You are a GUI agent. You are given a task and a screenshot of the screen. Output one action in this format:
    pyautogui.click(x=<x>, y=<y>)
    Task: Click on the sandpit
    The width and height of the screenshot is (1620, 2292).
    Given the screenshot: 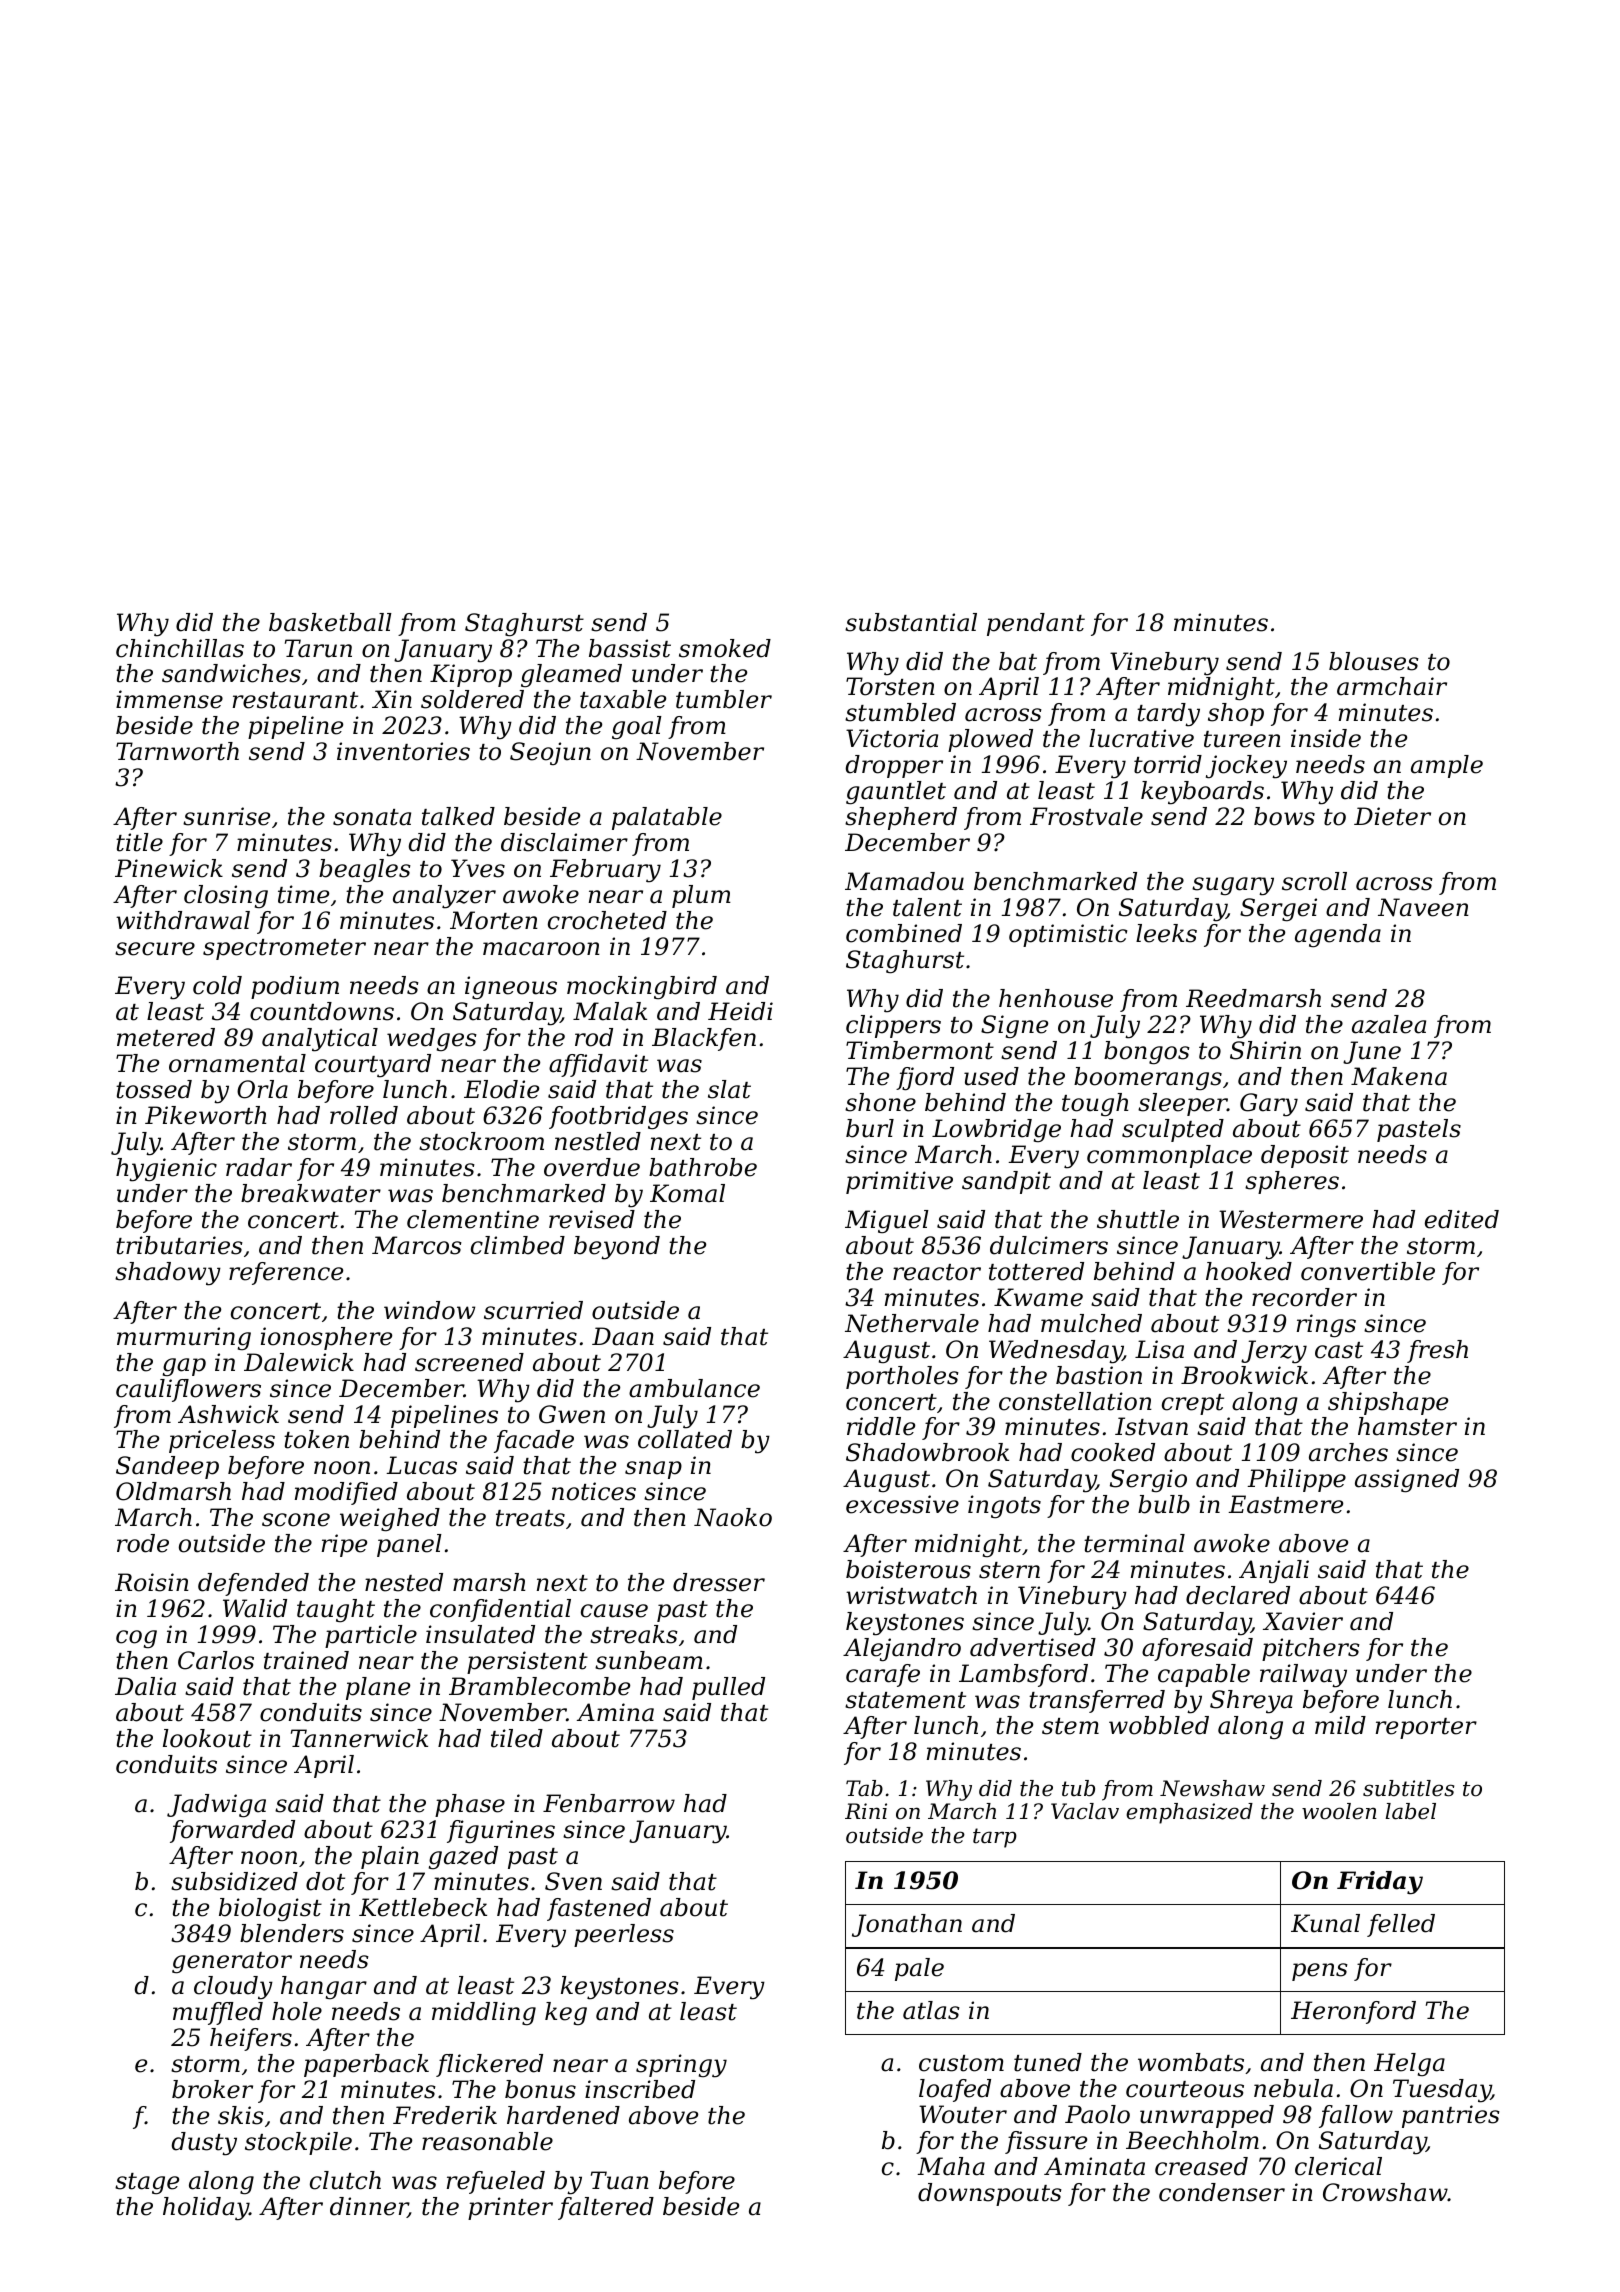 What is the action you would take?
    pyautogui.click(x=1006, y=1182)
